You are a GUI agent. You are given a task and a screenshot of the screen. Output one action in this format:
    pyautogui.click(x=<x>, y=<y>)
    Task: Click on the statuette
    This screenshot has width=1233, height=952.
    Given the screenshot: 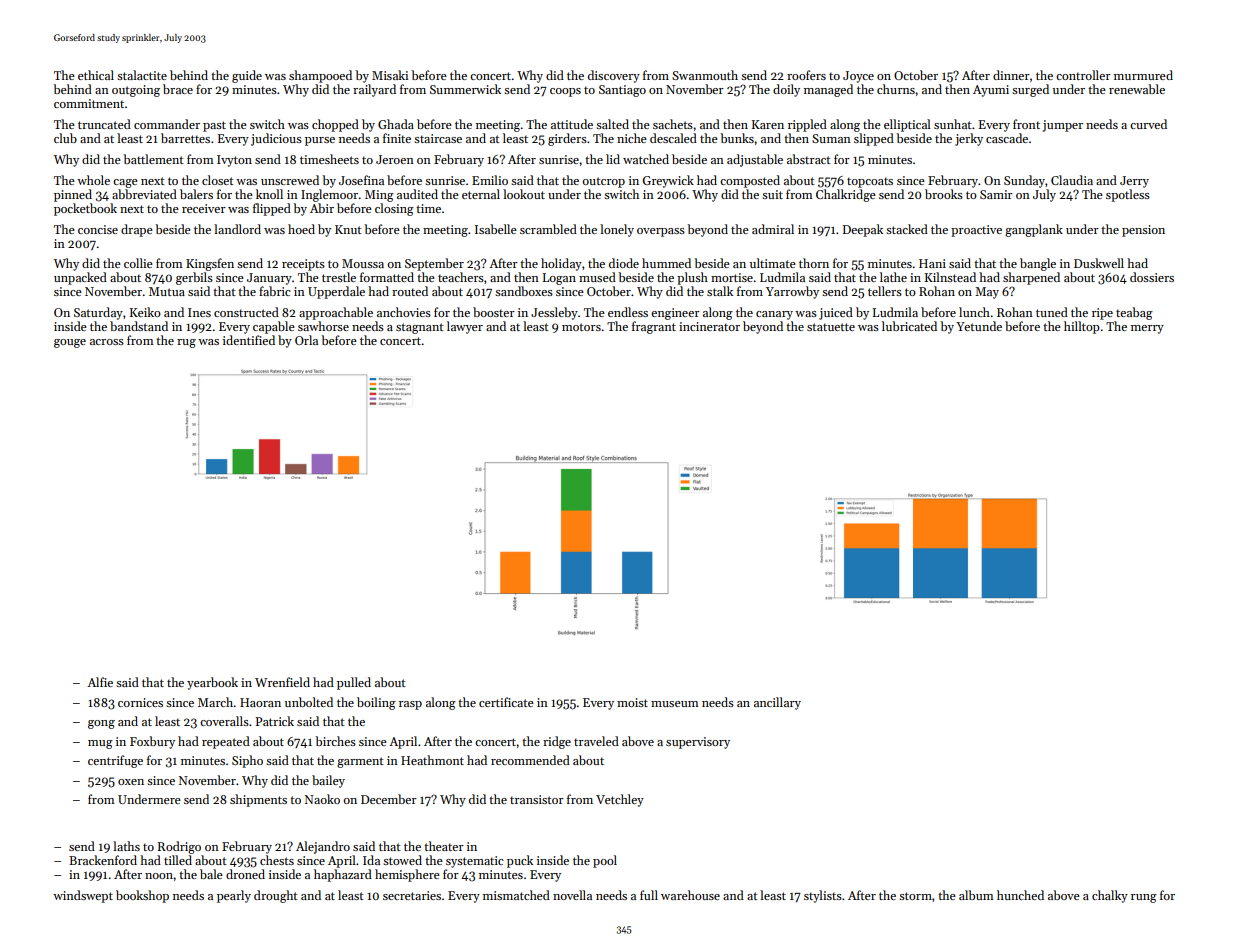 What is the action you would take?
    pyautogui.click(x=831, y=327)
